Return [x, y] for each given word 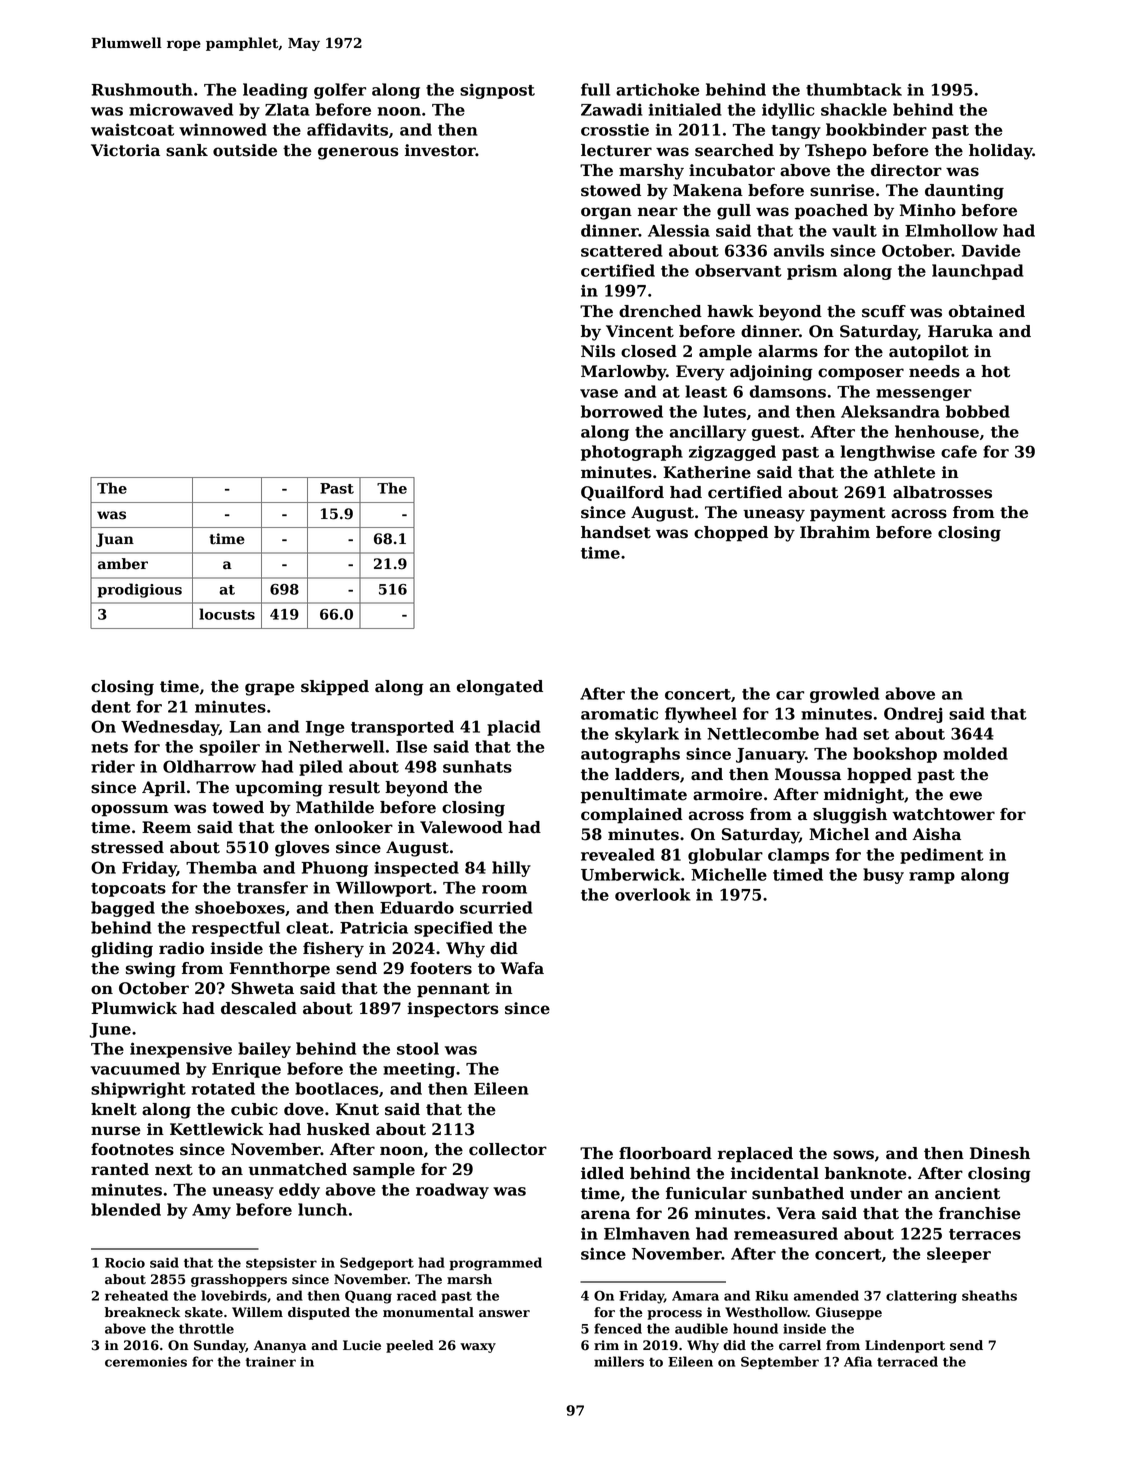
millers [619, 1361]
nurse [116, 1131]
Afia [858, 1361]
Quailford [622, 493]
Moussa [808, 774]
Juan [115, 540]
